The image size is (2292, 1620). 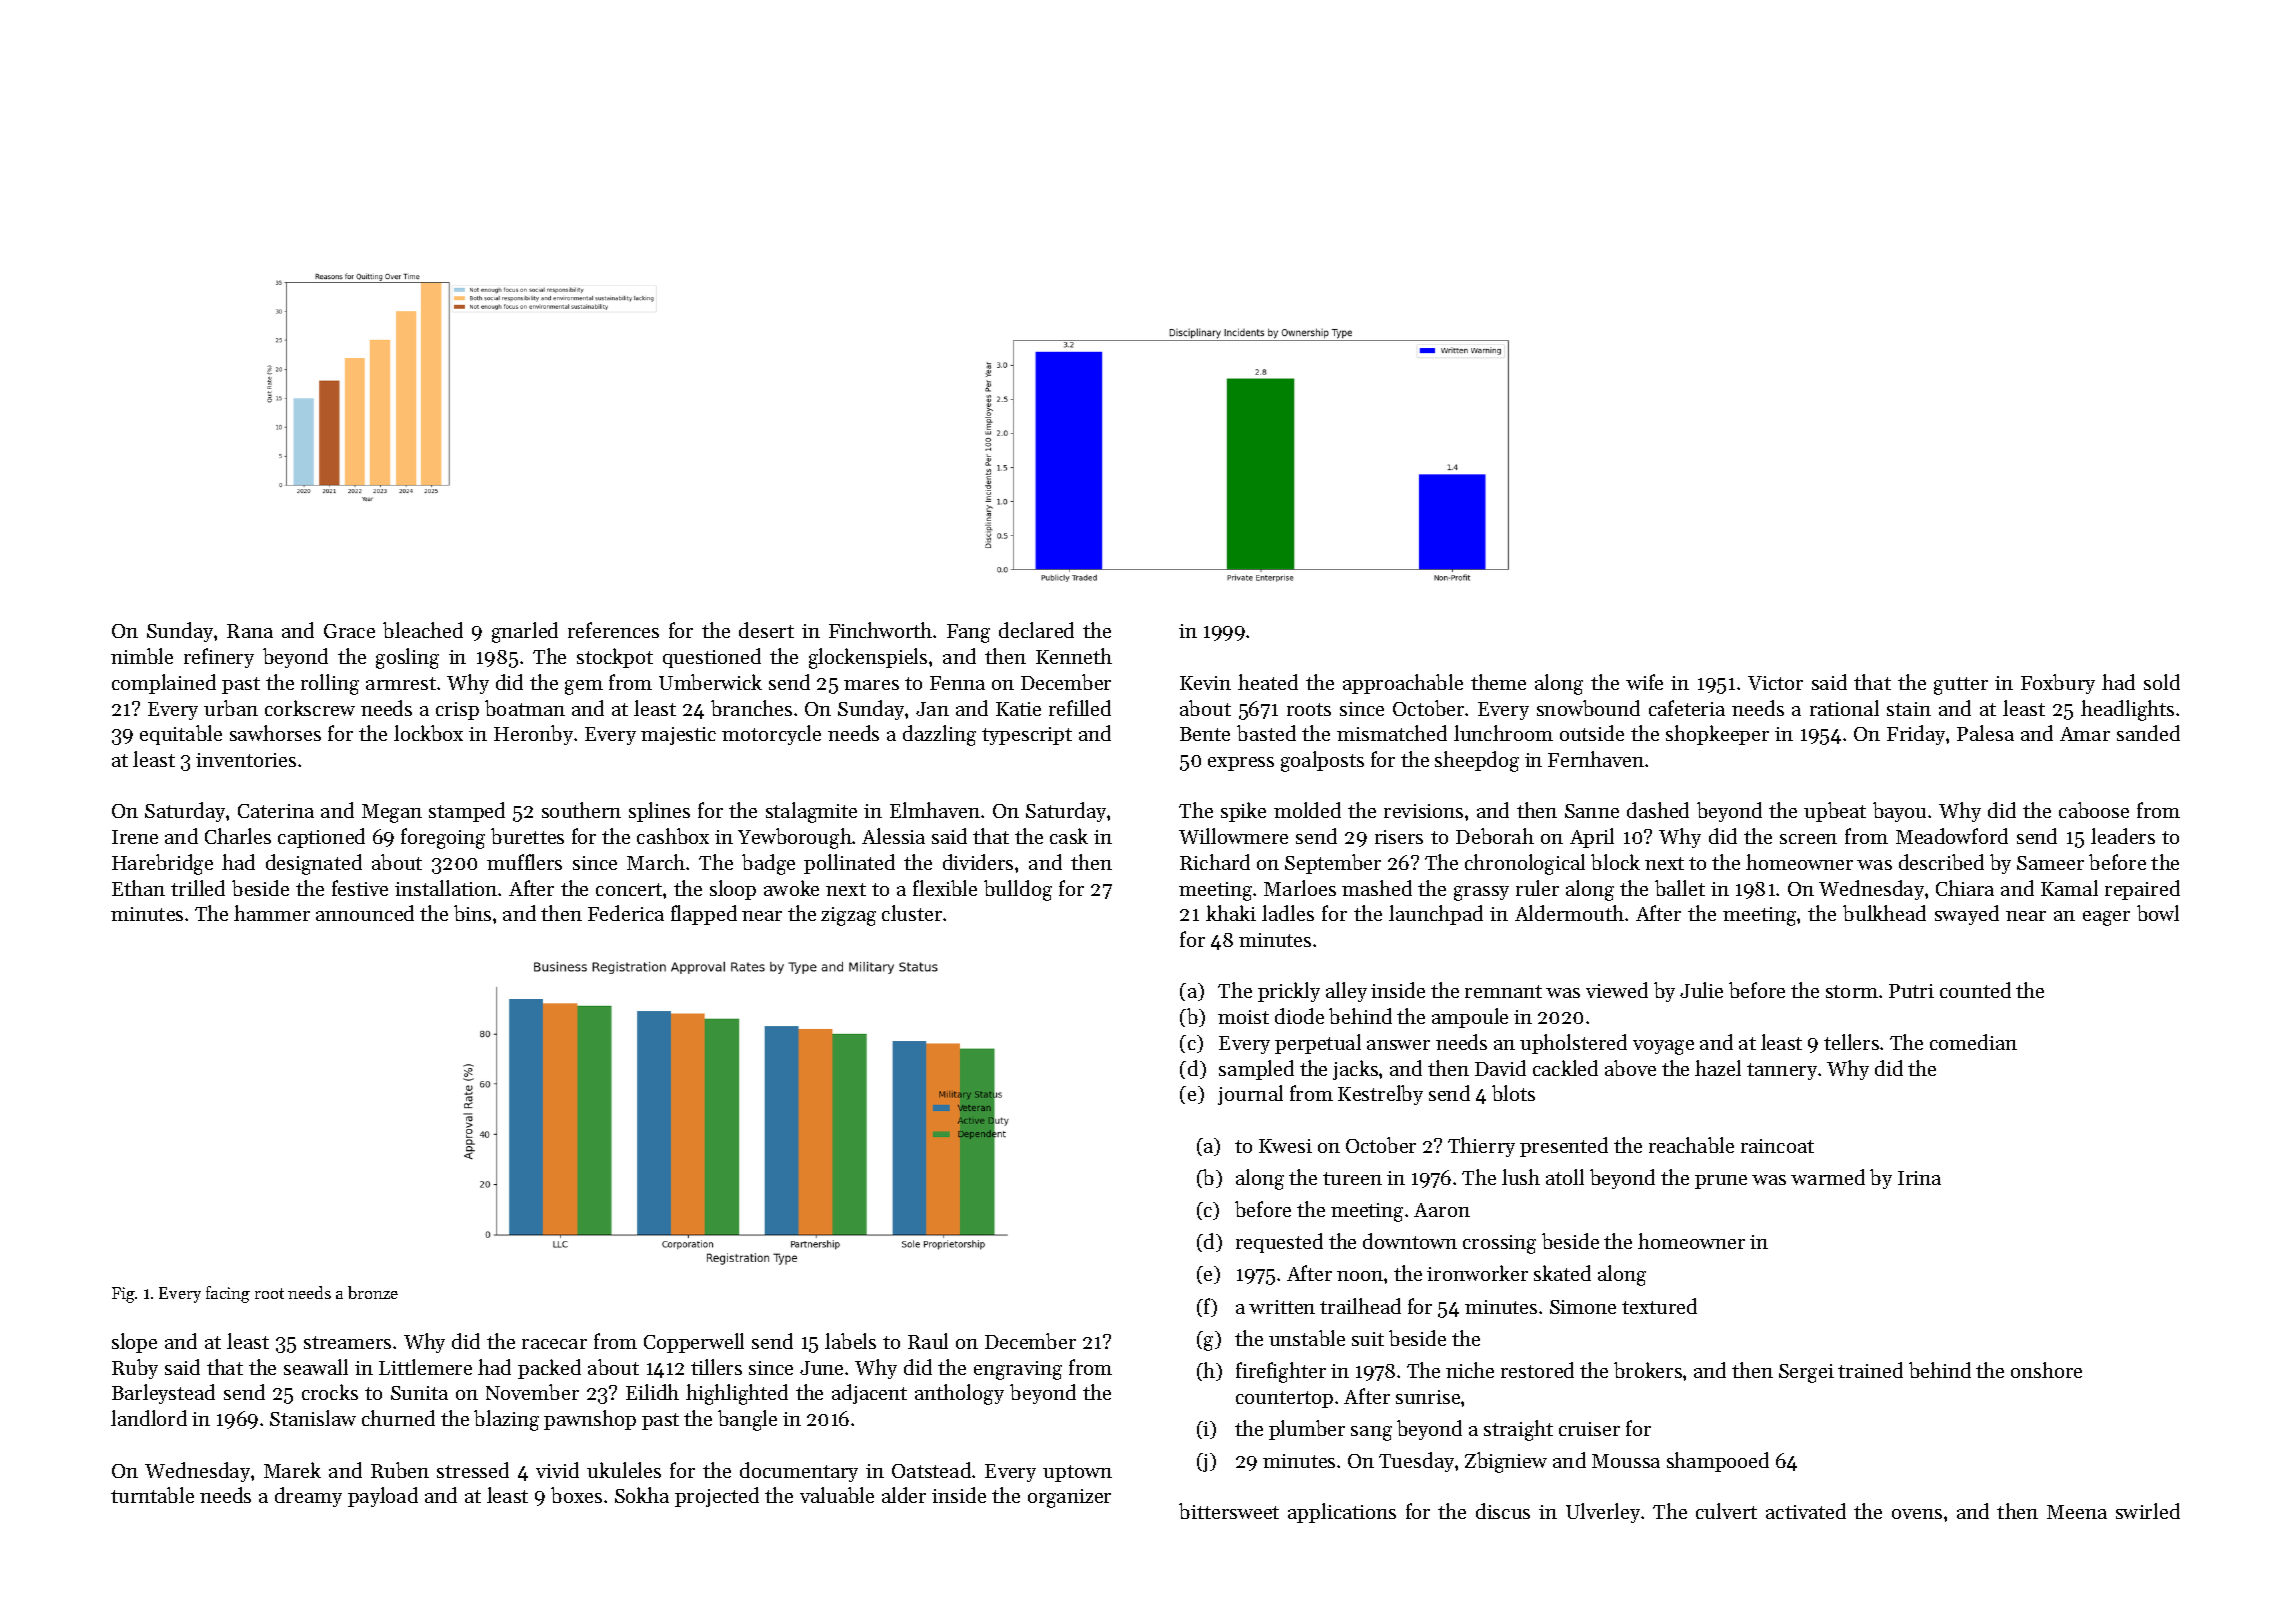 I want to click on journal, so click(x=1250, y=1095).
